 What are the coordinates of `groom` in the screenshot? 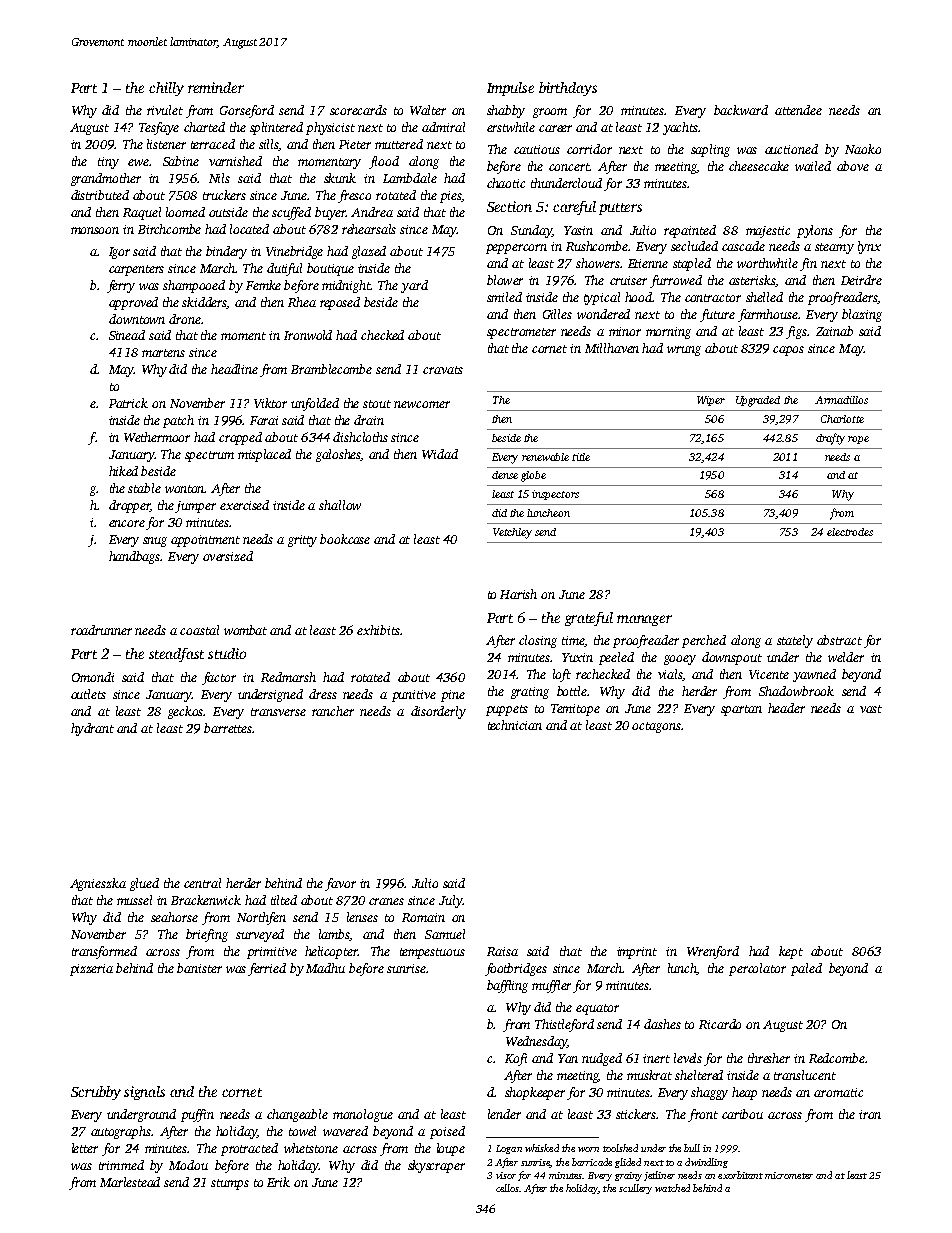 It's located at (550, 113).
